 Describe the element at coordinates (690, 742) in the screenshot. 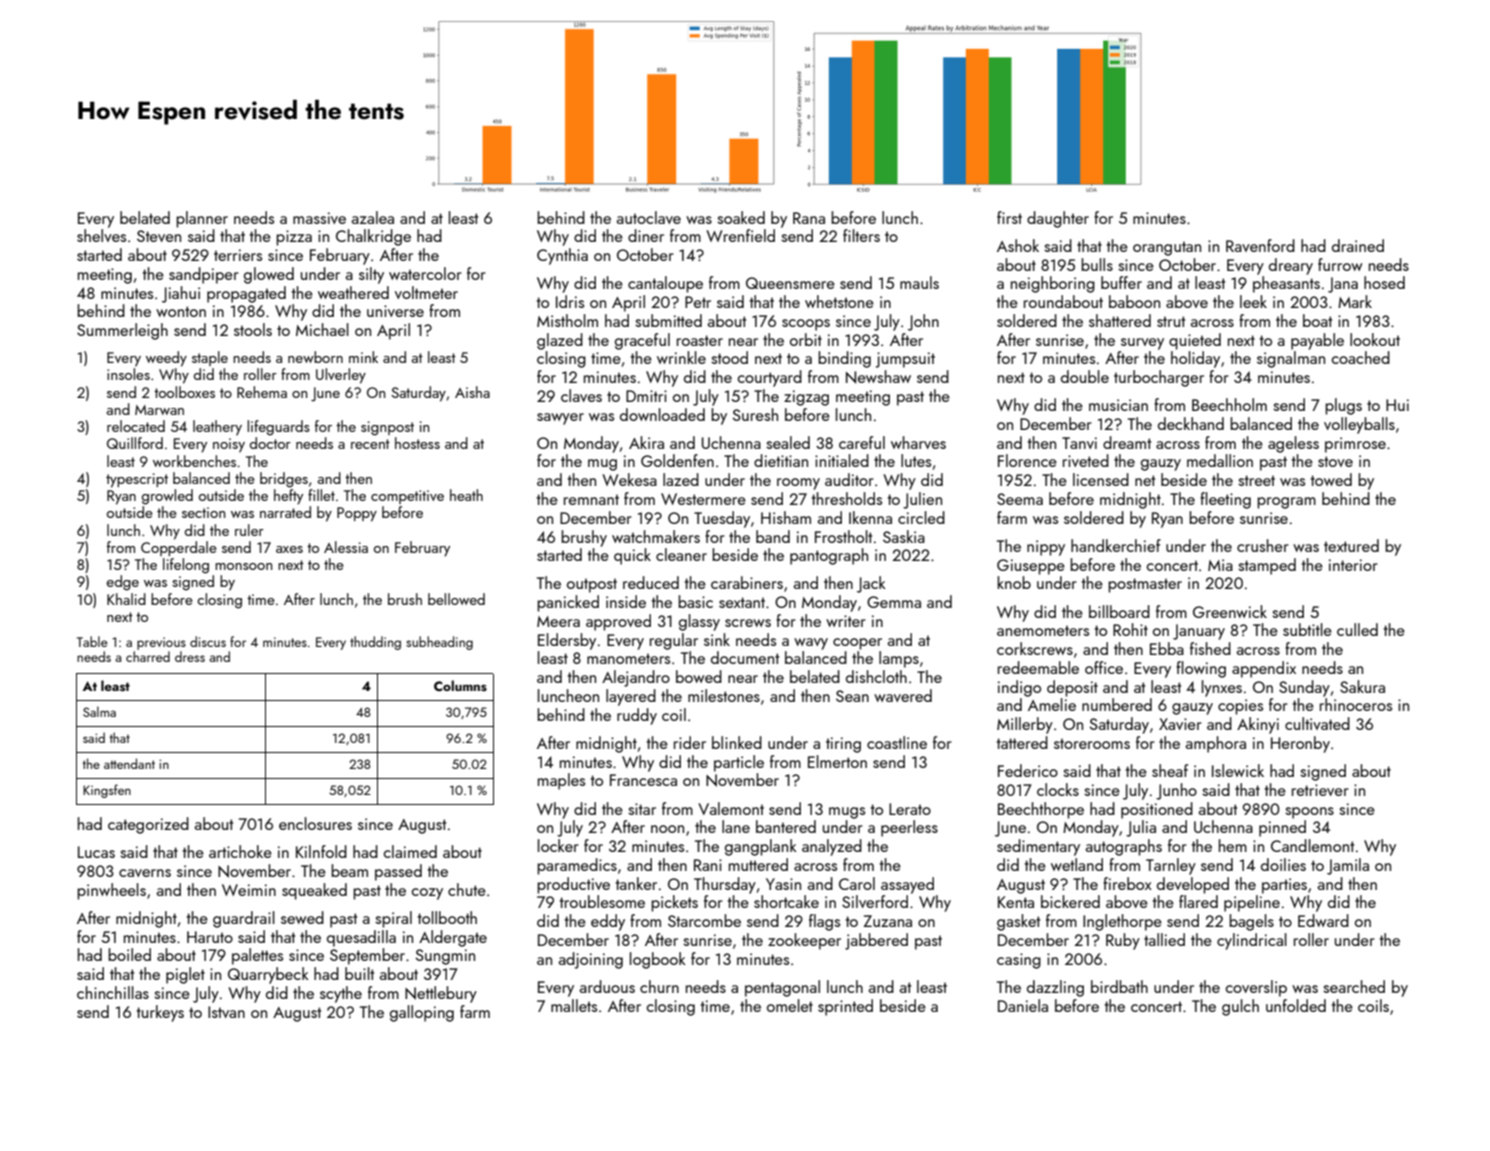

I see `rider` at that location.
